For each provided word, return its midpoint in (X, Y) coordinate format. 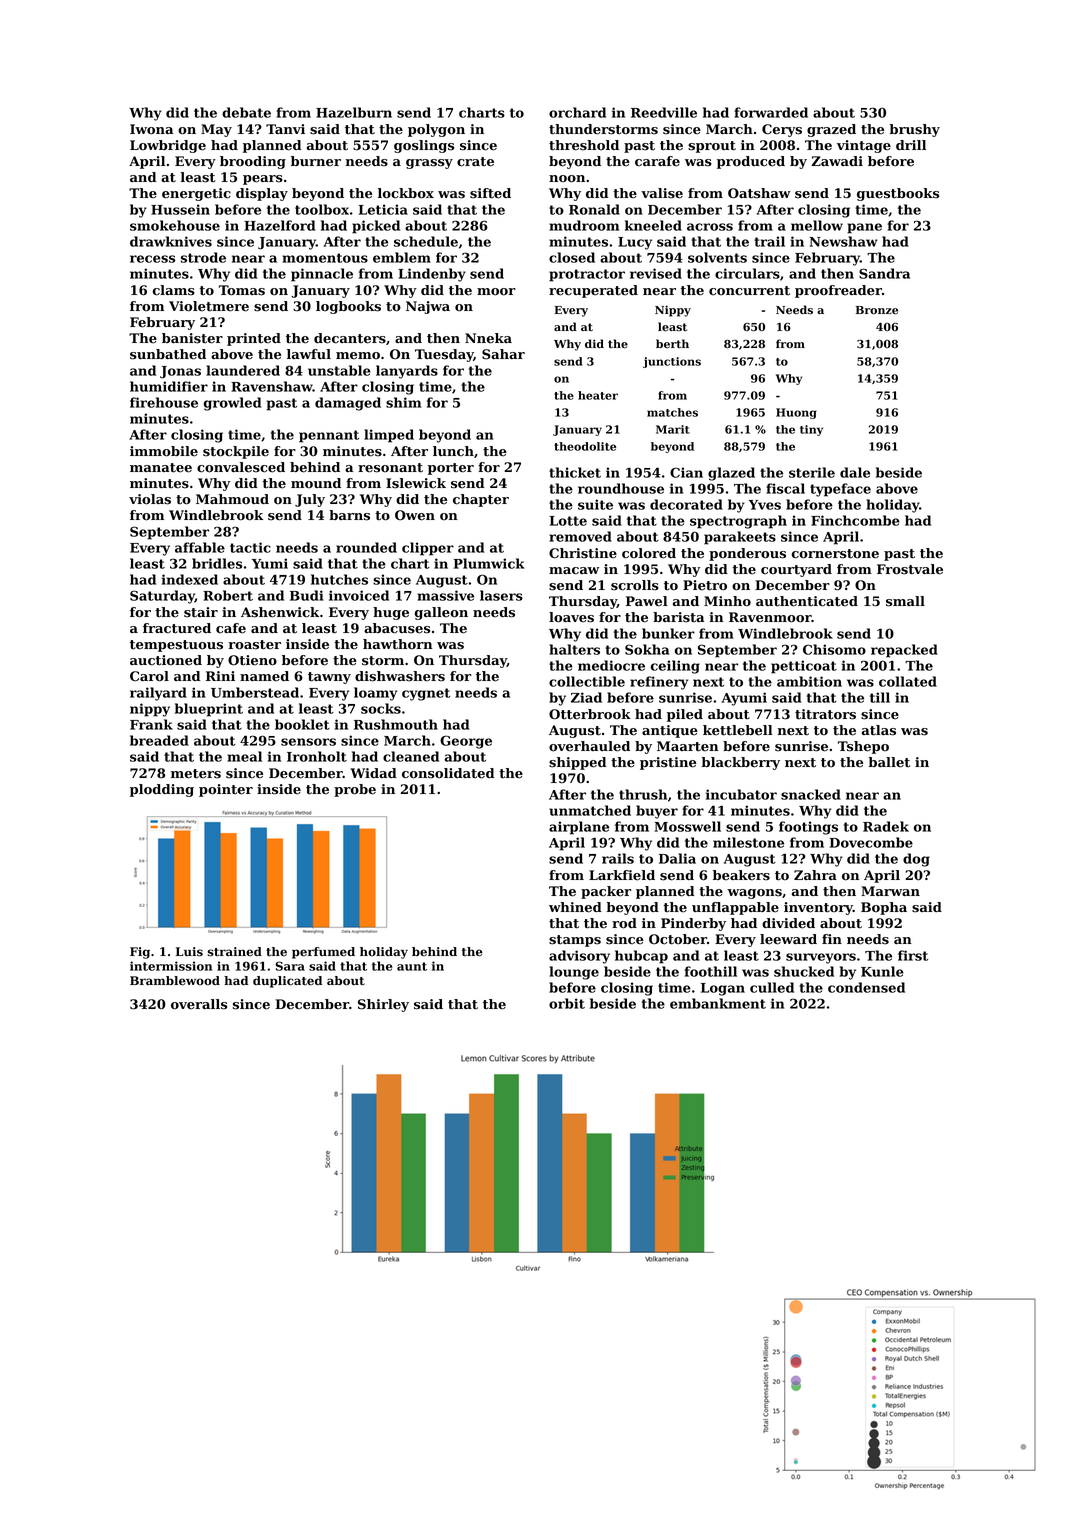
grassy (429, 164)
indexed (190, 579)
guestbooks (898, 194)
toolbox (322, 209)
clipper (428, 549)
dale (855, 472)
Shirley (383, 1005)
